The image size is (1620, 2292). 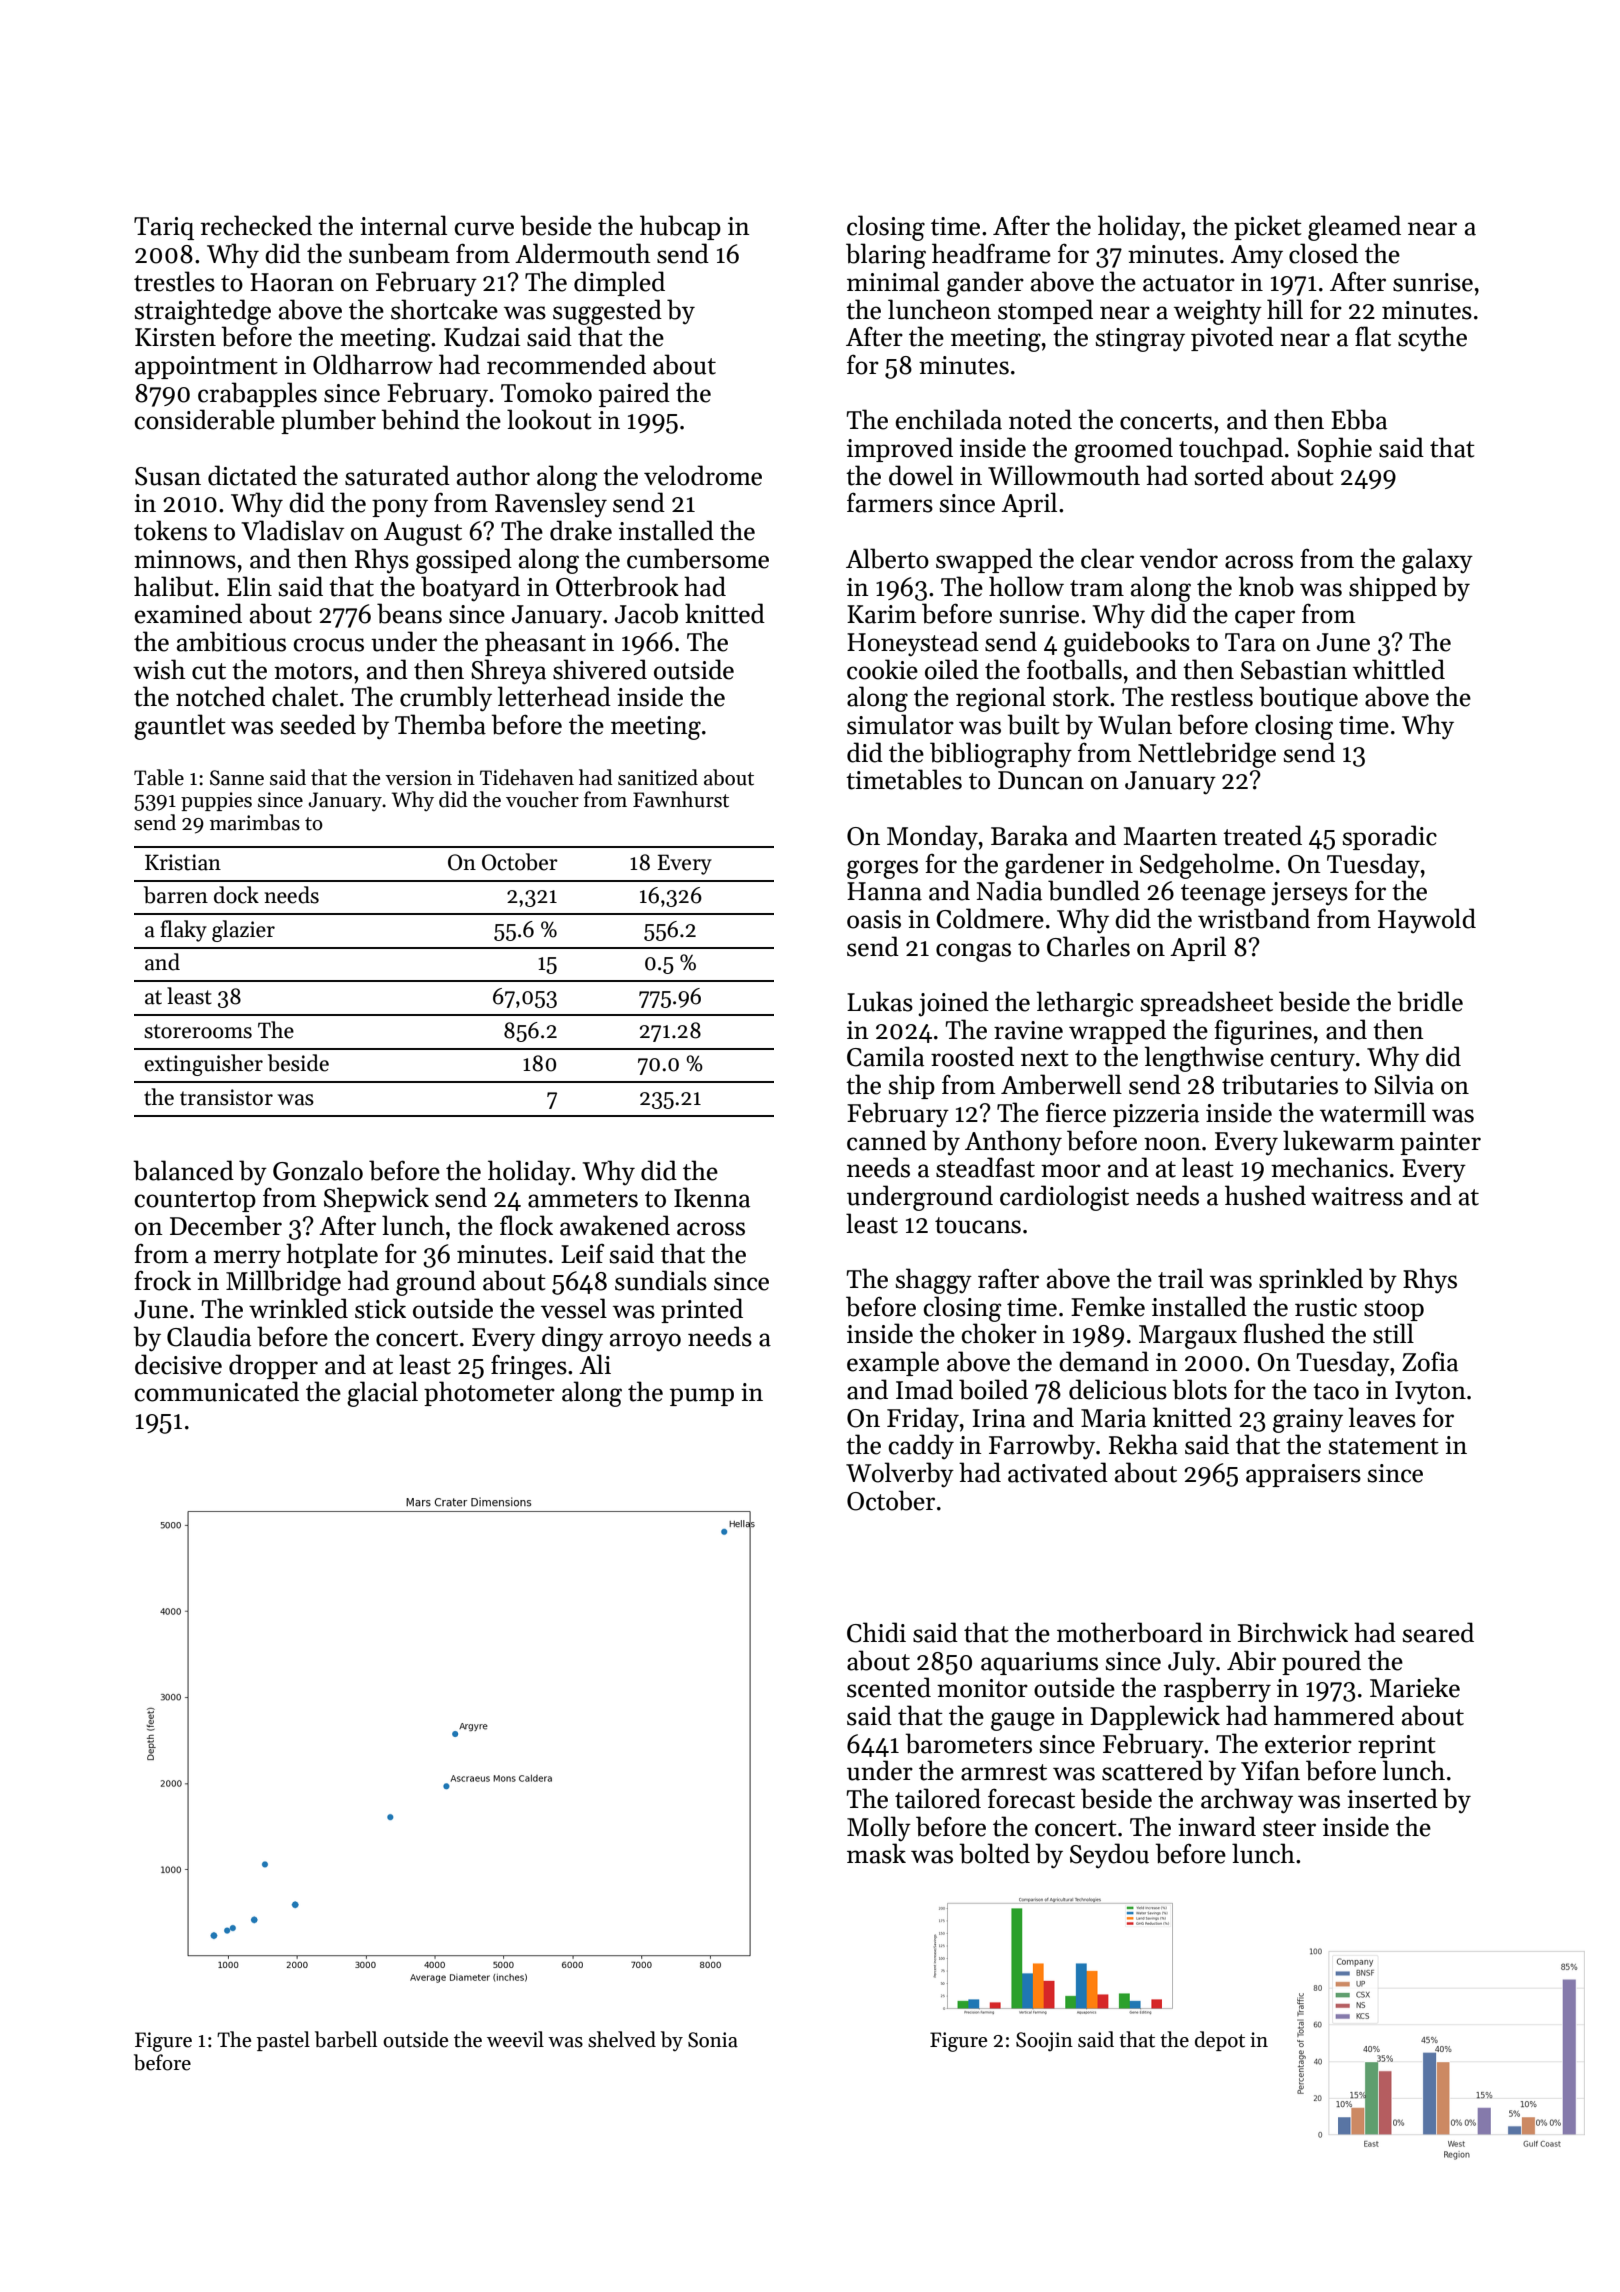 What do you see at coordinates (600, 669) in the page?
I see `shivered` at bounding box center [600, 669].
